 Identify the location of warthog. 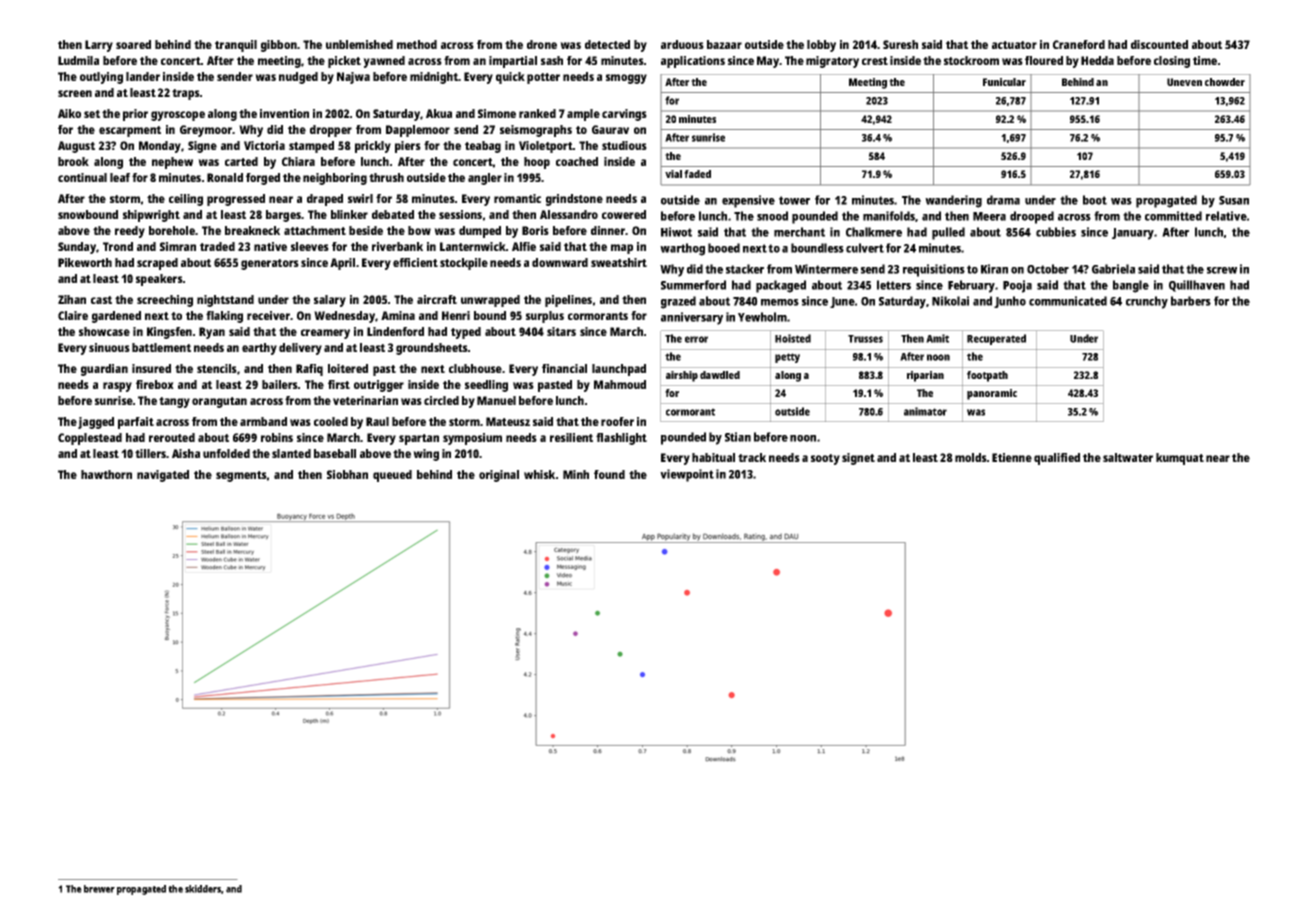
(682, 249).
